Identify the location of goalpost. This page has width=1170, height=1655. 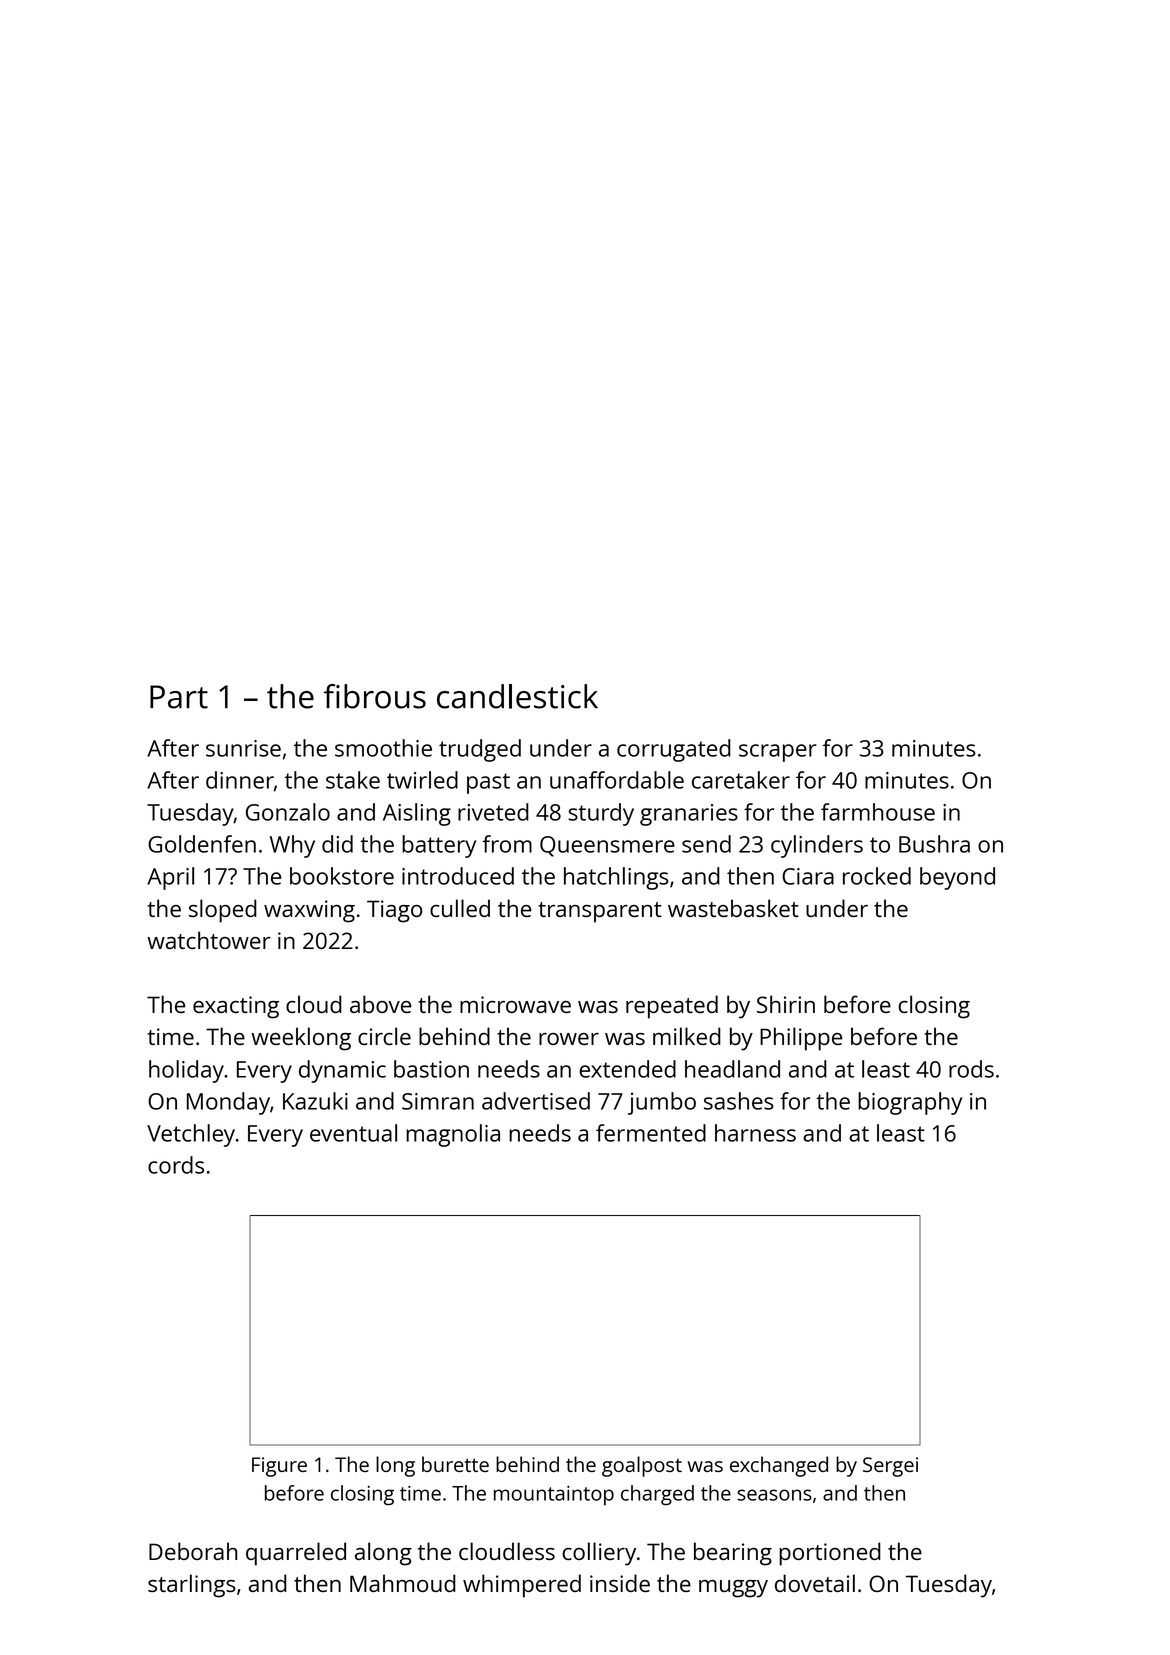
(642, 1466).
